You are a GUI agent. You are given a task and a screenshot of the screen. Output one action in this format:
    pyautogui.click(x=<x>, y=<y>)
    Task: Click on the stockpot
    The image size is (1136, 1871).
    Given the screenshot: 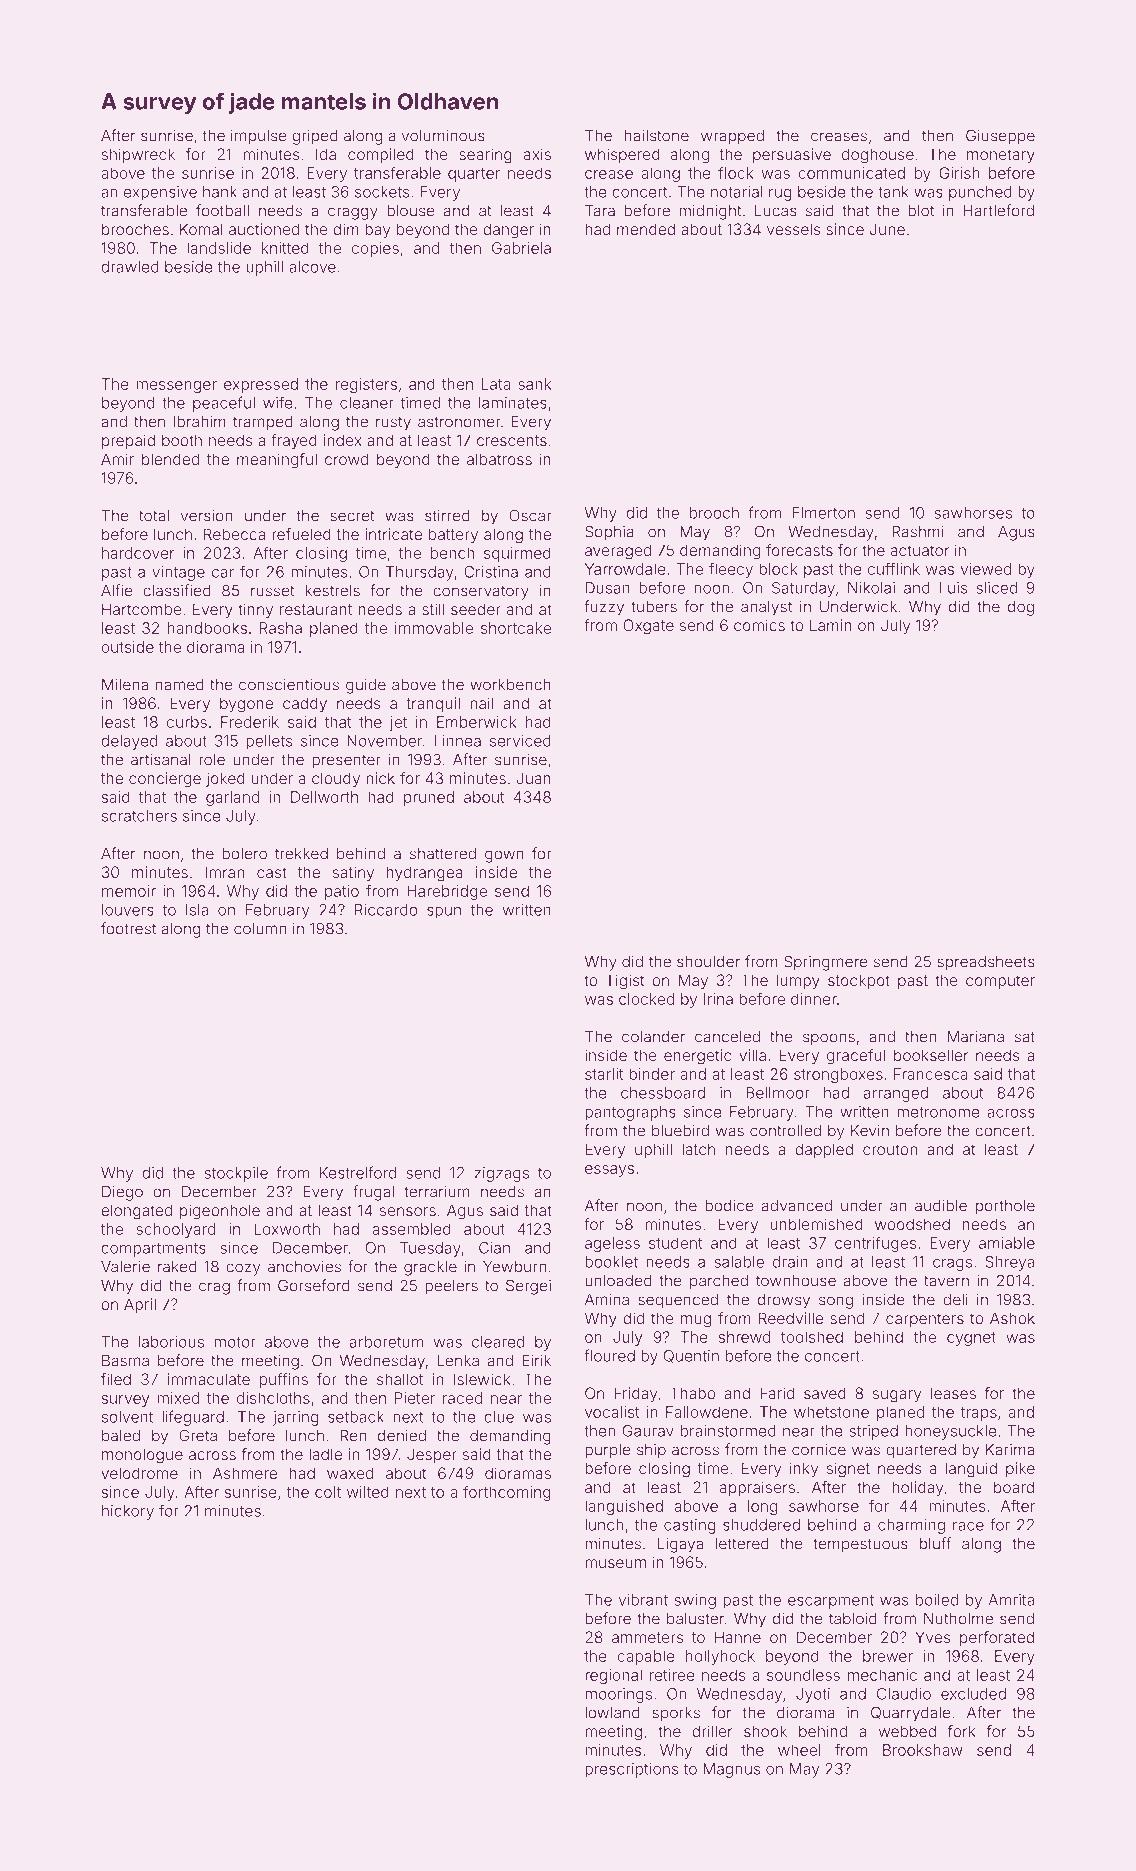 What is the action you would take?
    pyautogui.click(x=859, y=981)
